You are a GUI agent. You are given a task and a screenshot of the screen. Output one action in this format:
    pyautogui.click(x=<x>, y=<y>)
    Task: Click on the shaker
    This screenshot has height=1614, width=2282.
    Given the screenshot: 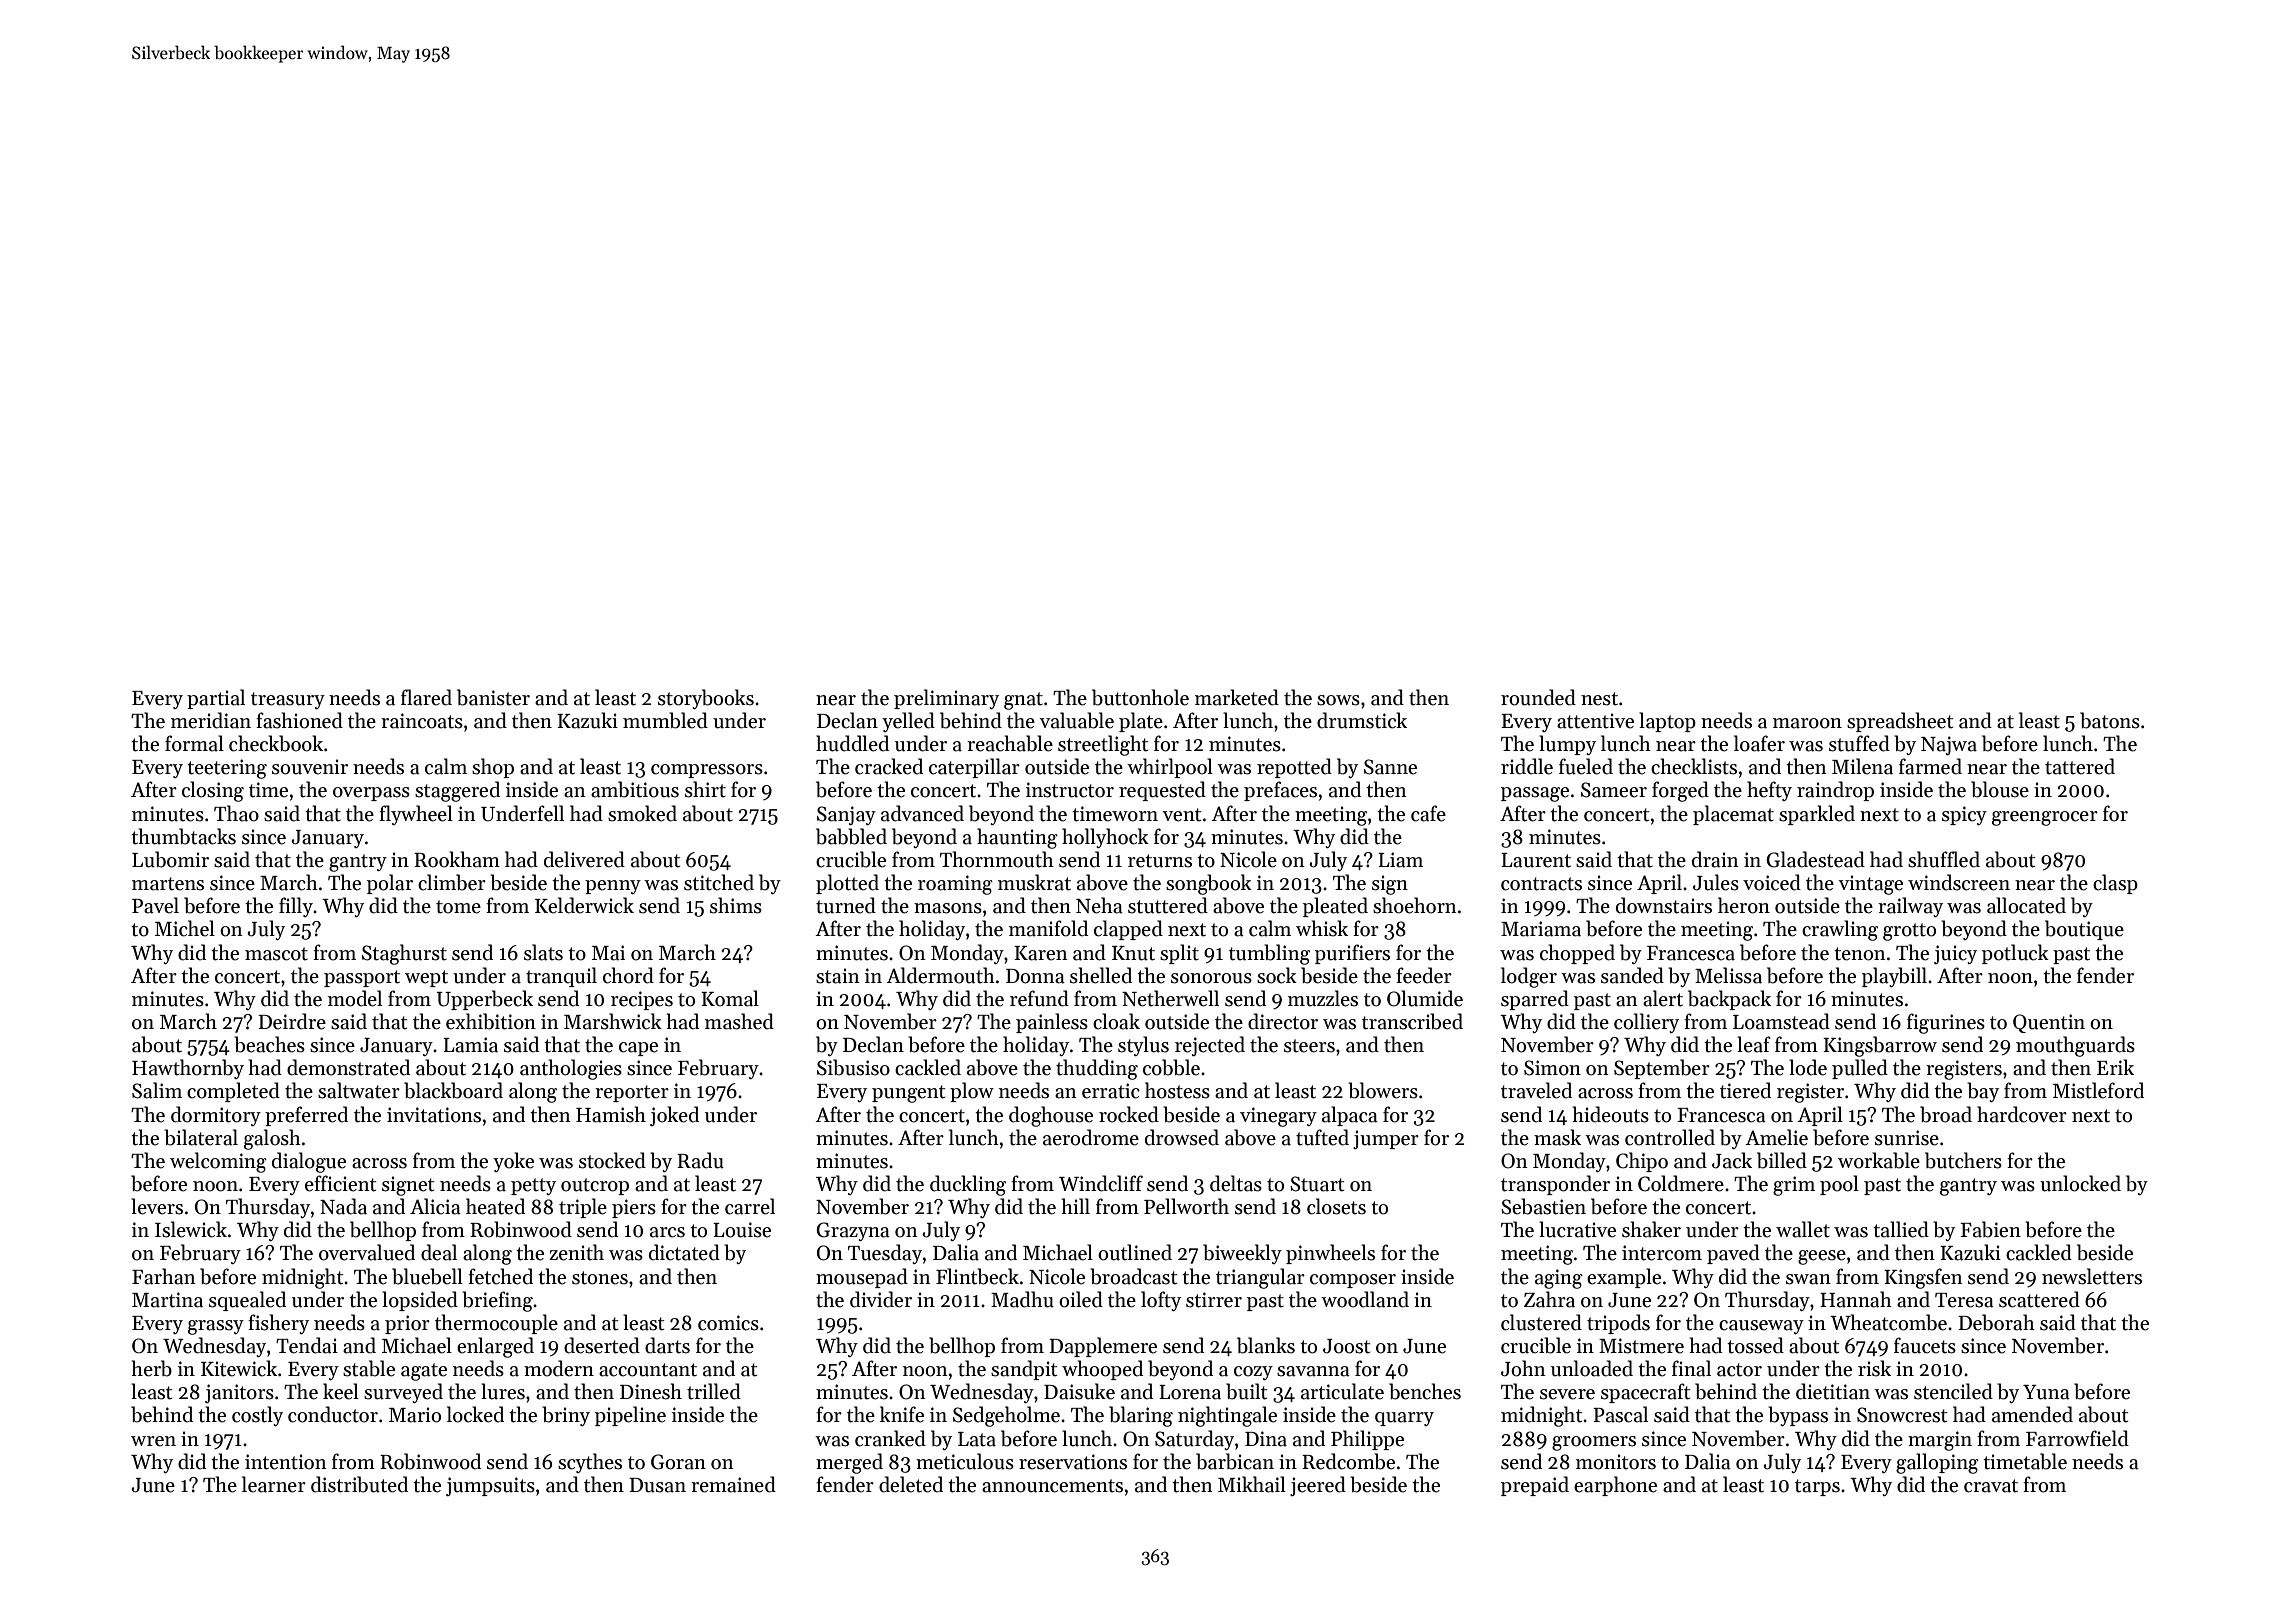 What is the action you would take?
    pyautogui.click(x=1651, y=1229)
